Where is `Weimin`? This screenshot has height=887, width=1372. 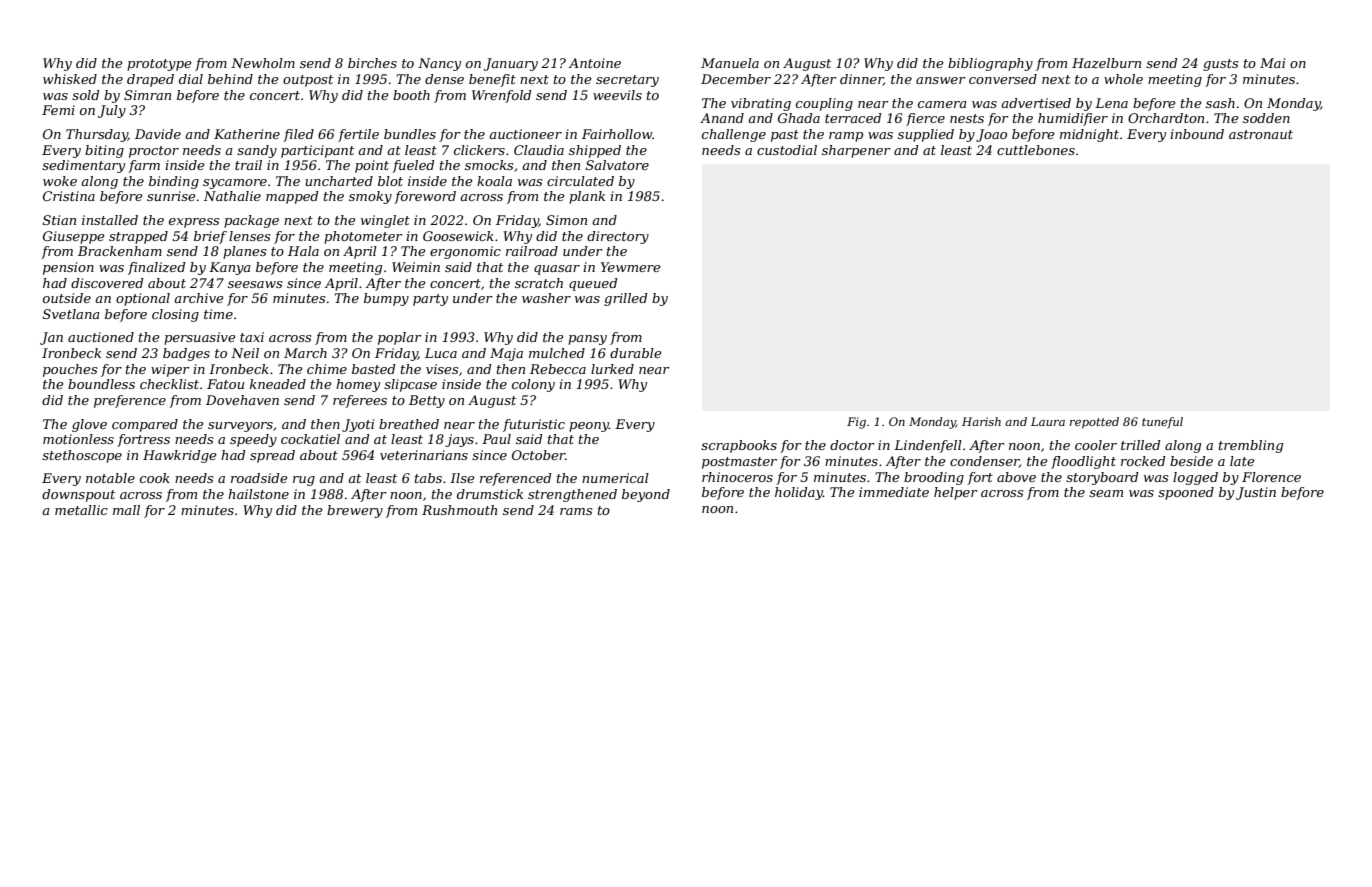 Weimin is located at coordinates (416, 267).
